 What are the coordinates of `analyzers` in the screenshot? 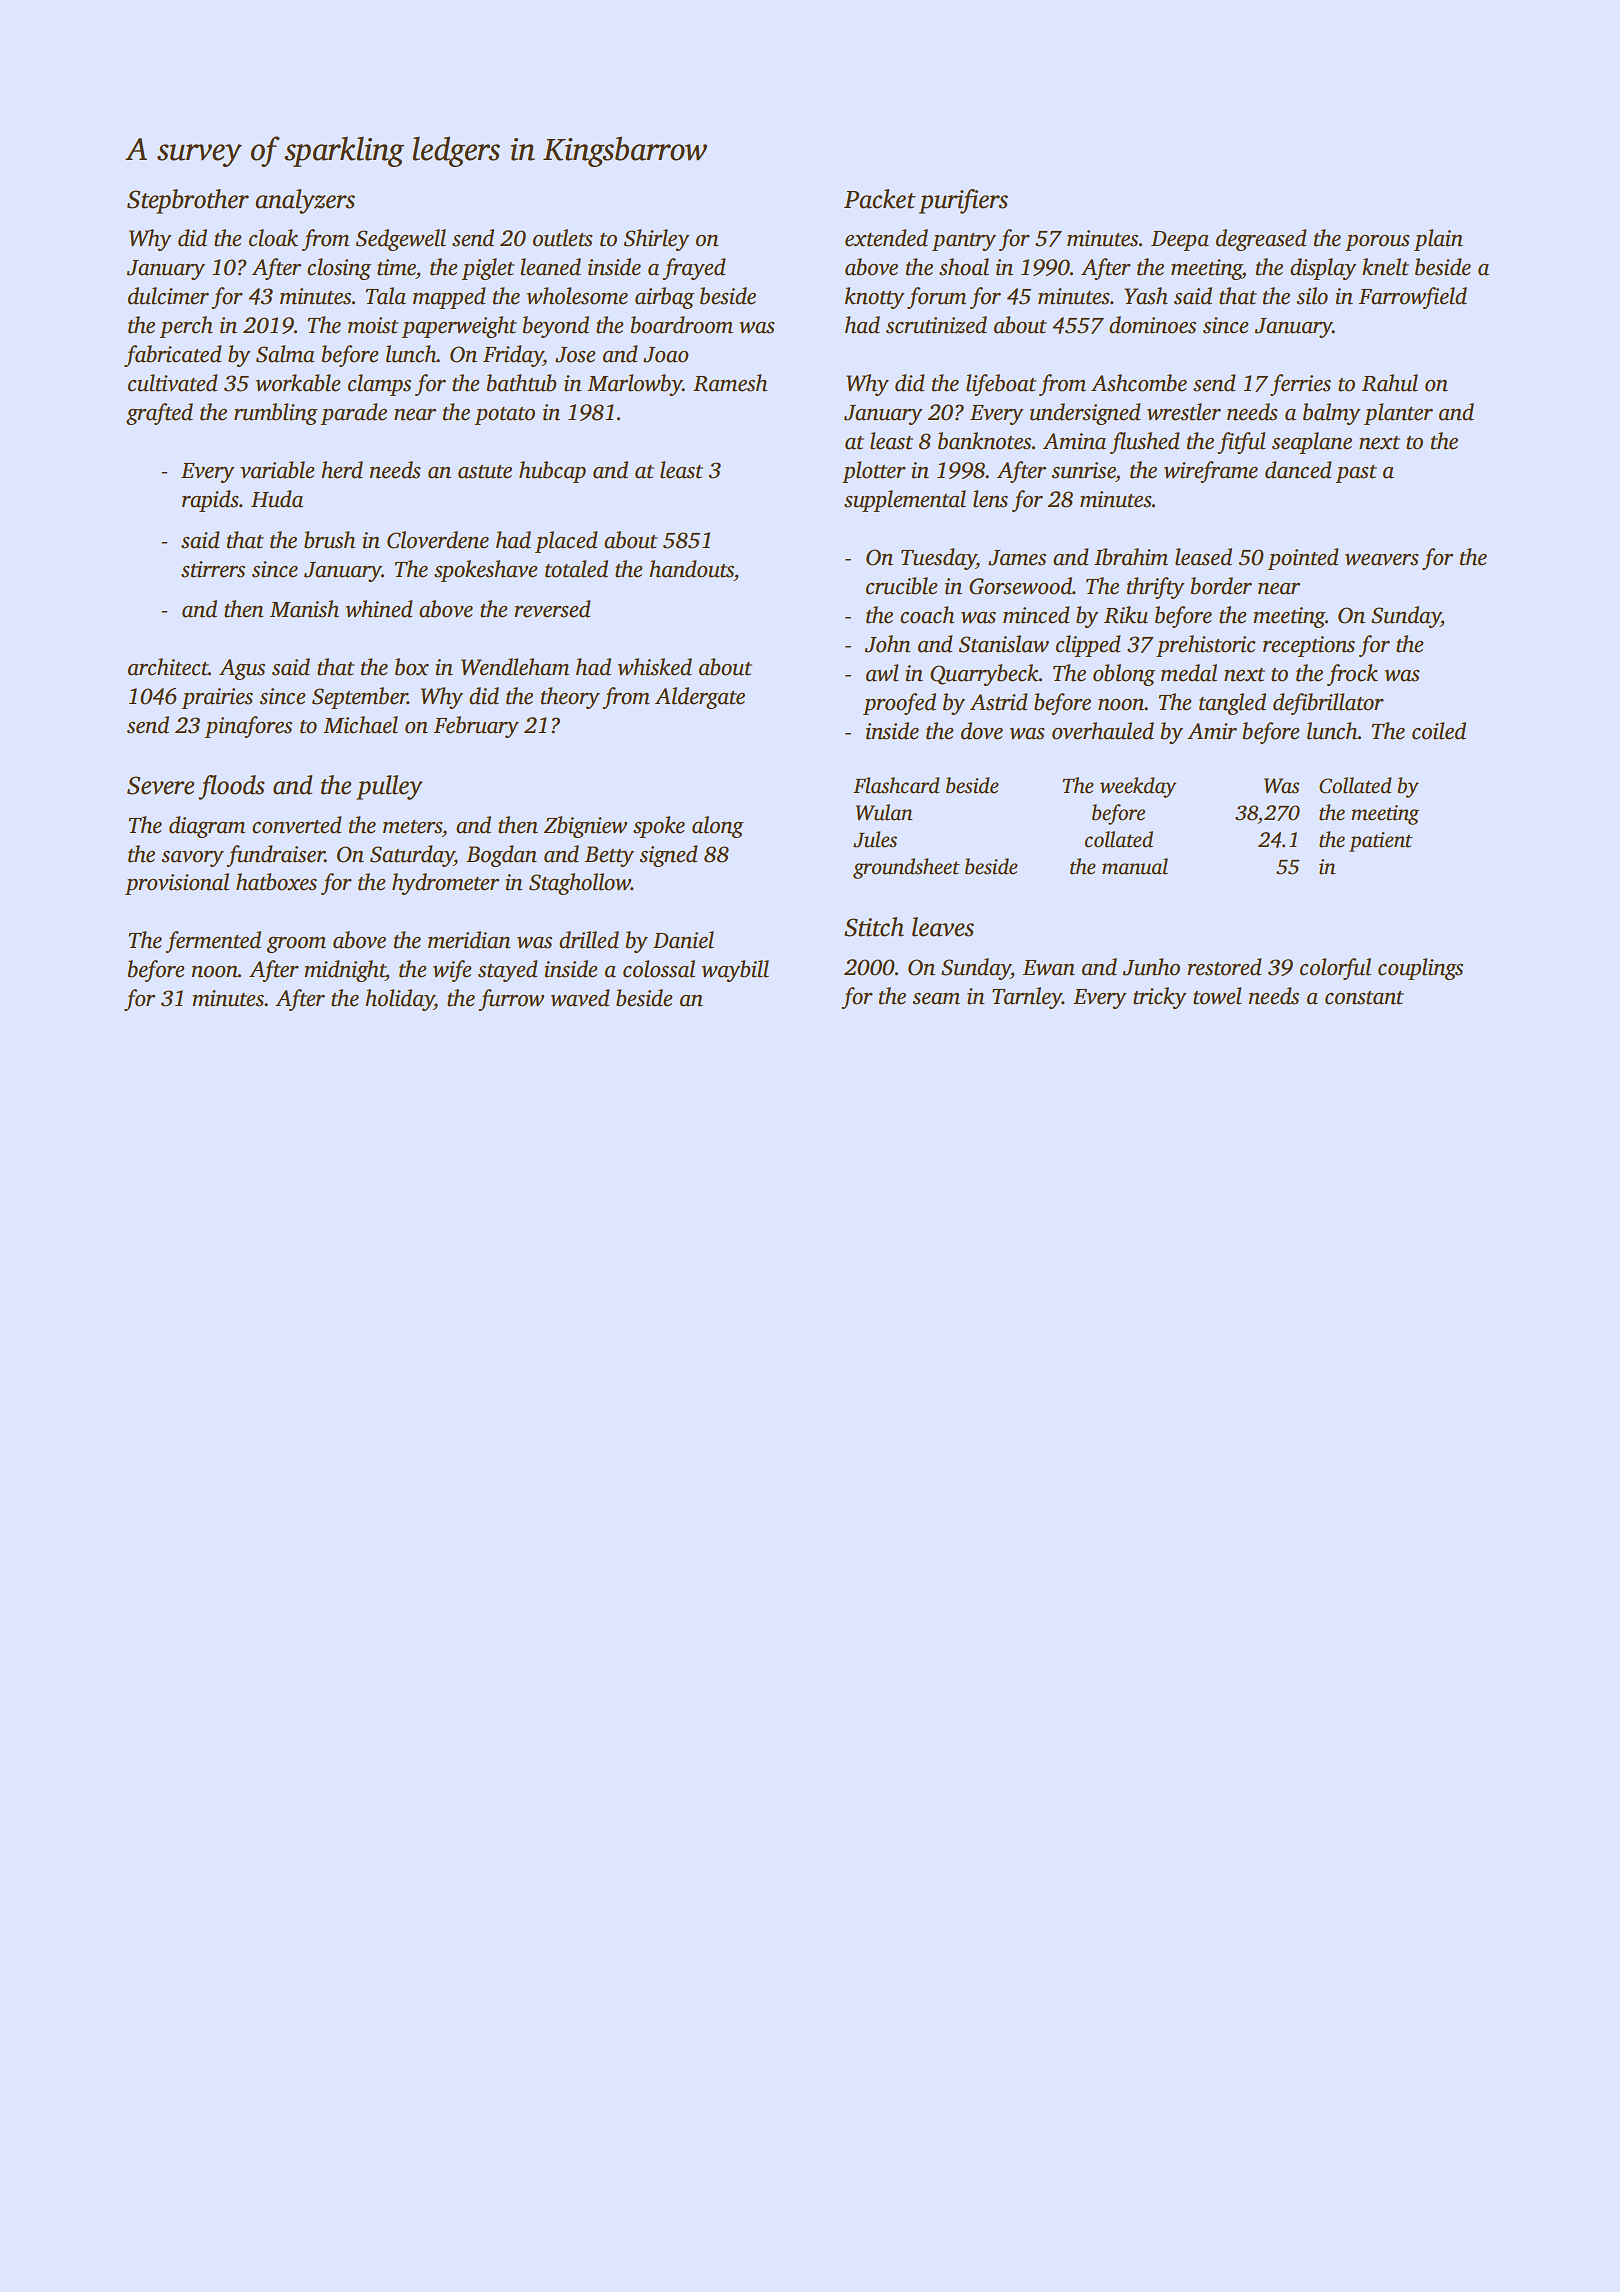 It's located at (305, 201).
